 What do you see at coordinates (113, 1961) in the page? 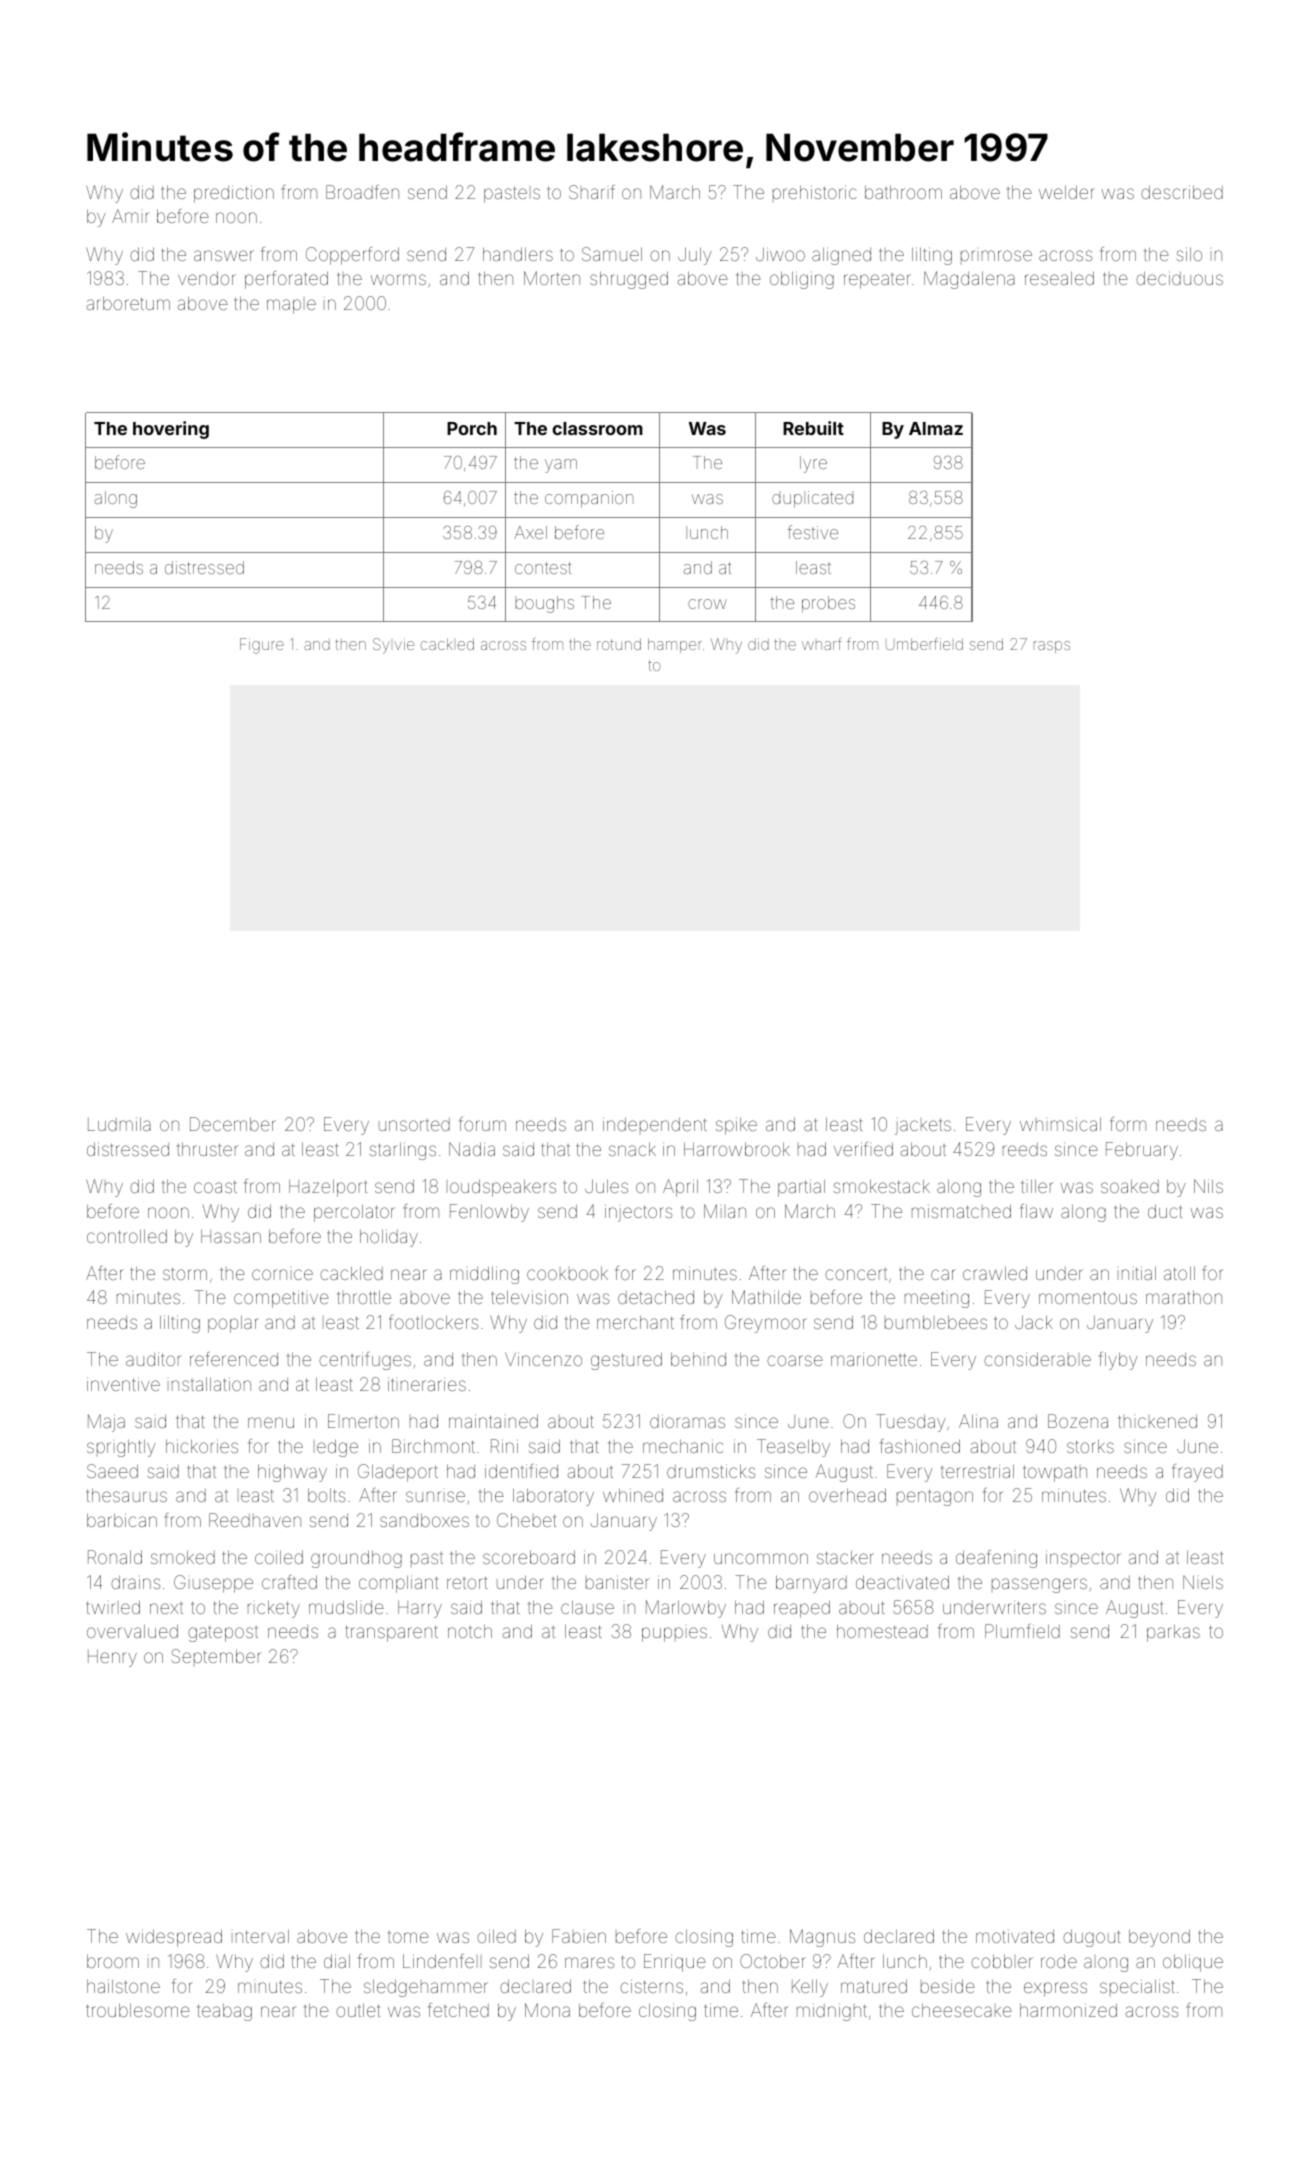
I see `broom` at bounding box center [113, 1961].
